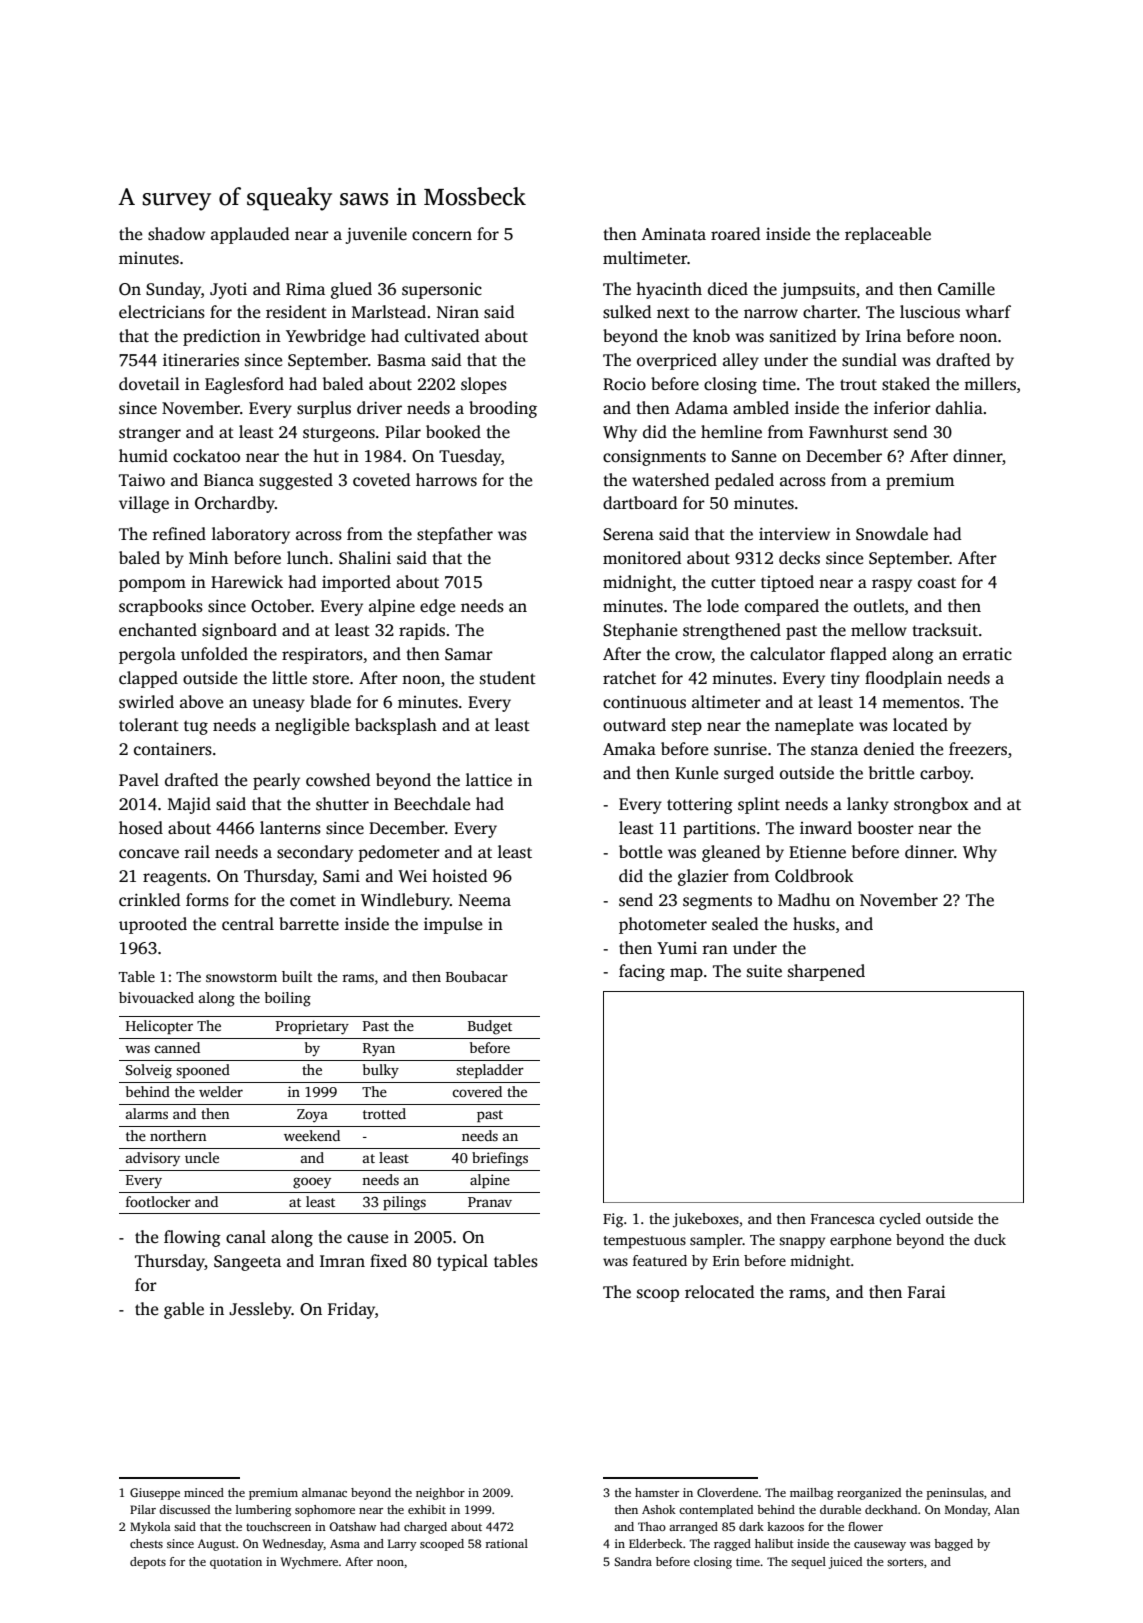  What do you see at coordinates (489, 780) in the screenshot?
I see `lattice` at bounding box center [489, 780].
